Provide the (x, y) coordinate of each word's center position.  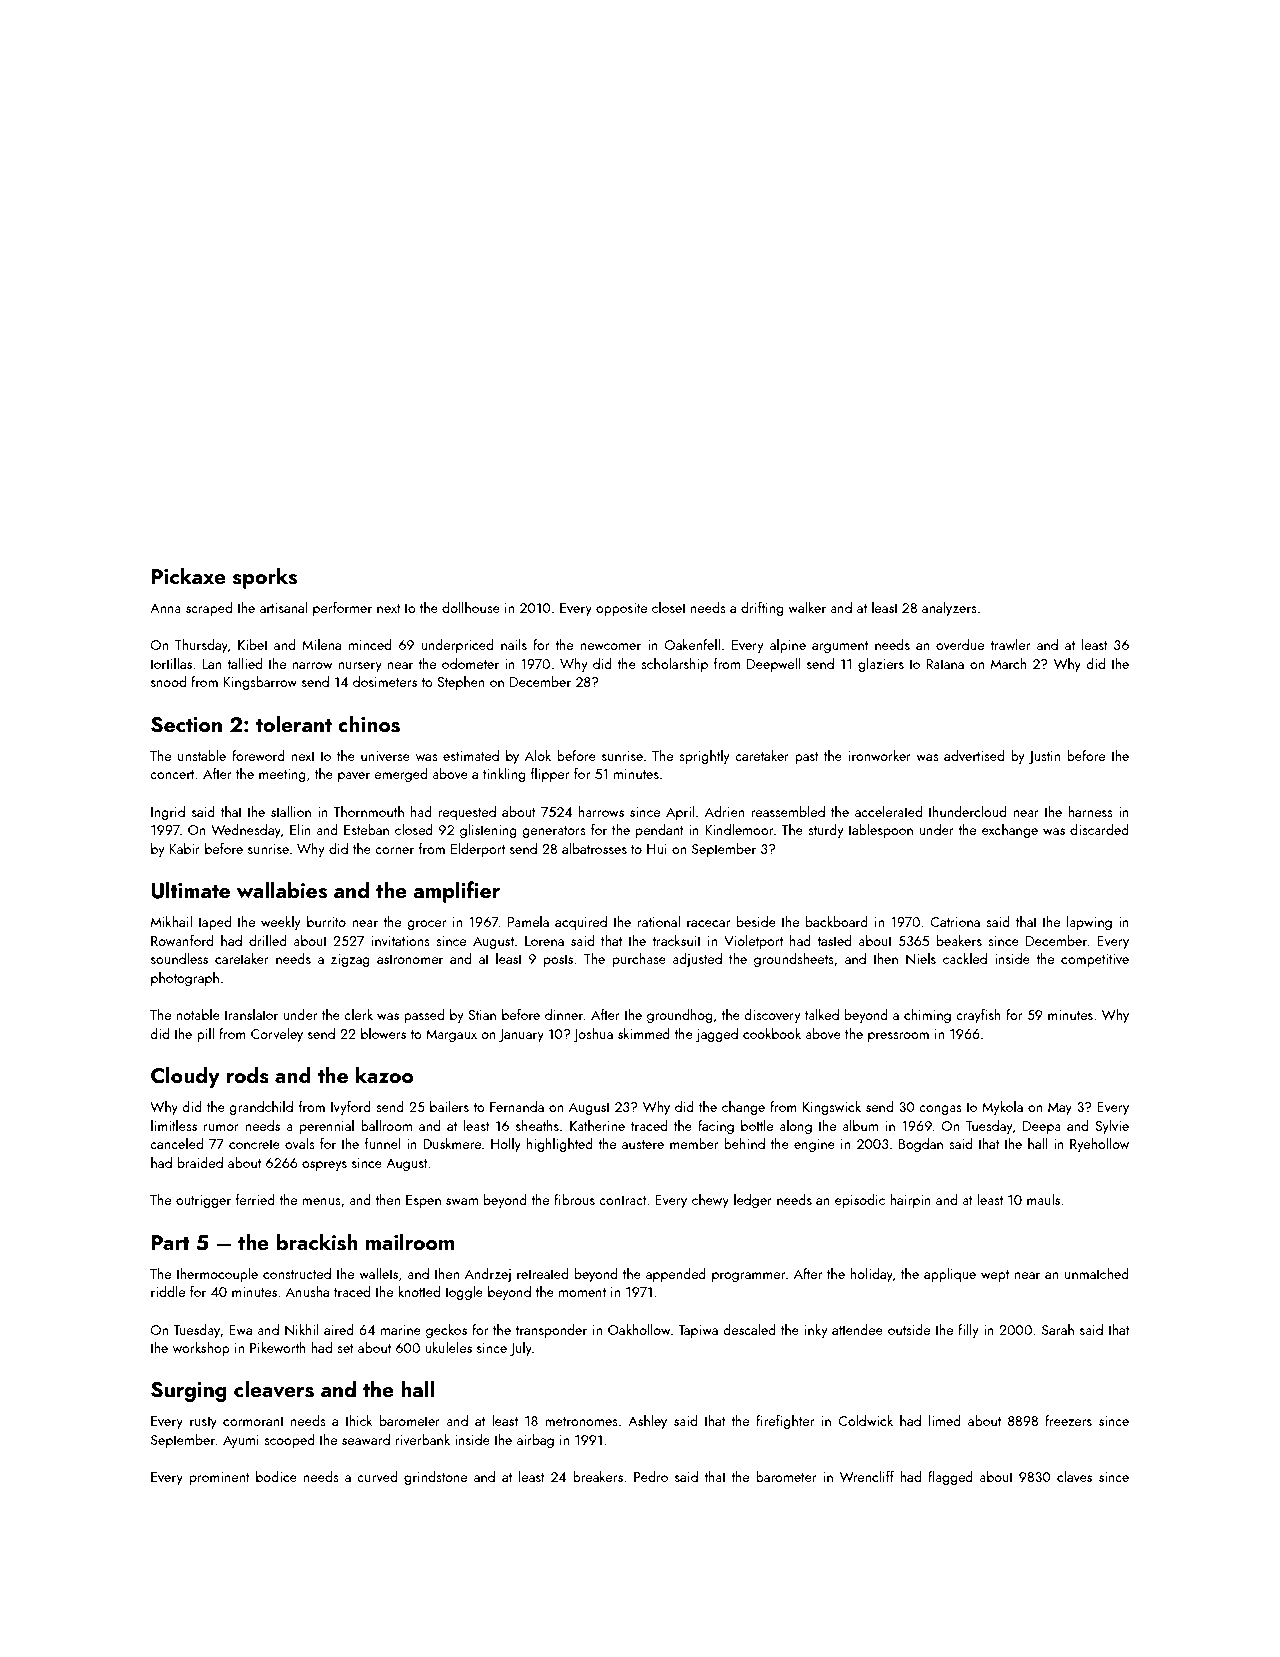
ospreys (324, 1166)
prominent (219, 1478)
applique (950, 1275)
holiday (872, 1275)
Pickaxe (189, 575)
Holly (506, 1145)
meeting (282, 775)
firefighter (785, 1422)
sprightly (704, 757)
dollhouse (471, 607)
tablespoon (880, 831)
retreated (542, 1273)
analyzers (949, 609)
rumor (221, 1127)
